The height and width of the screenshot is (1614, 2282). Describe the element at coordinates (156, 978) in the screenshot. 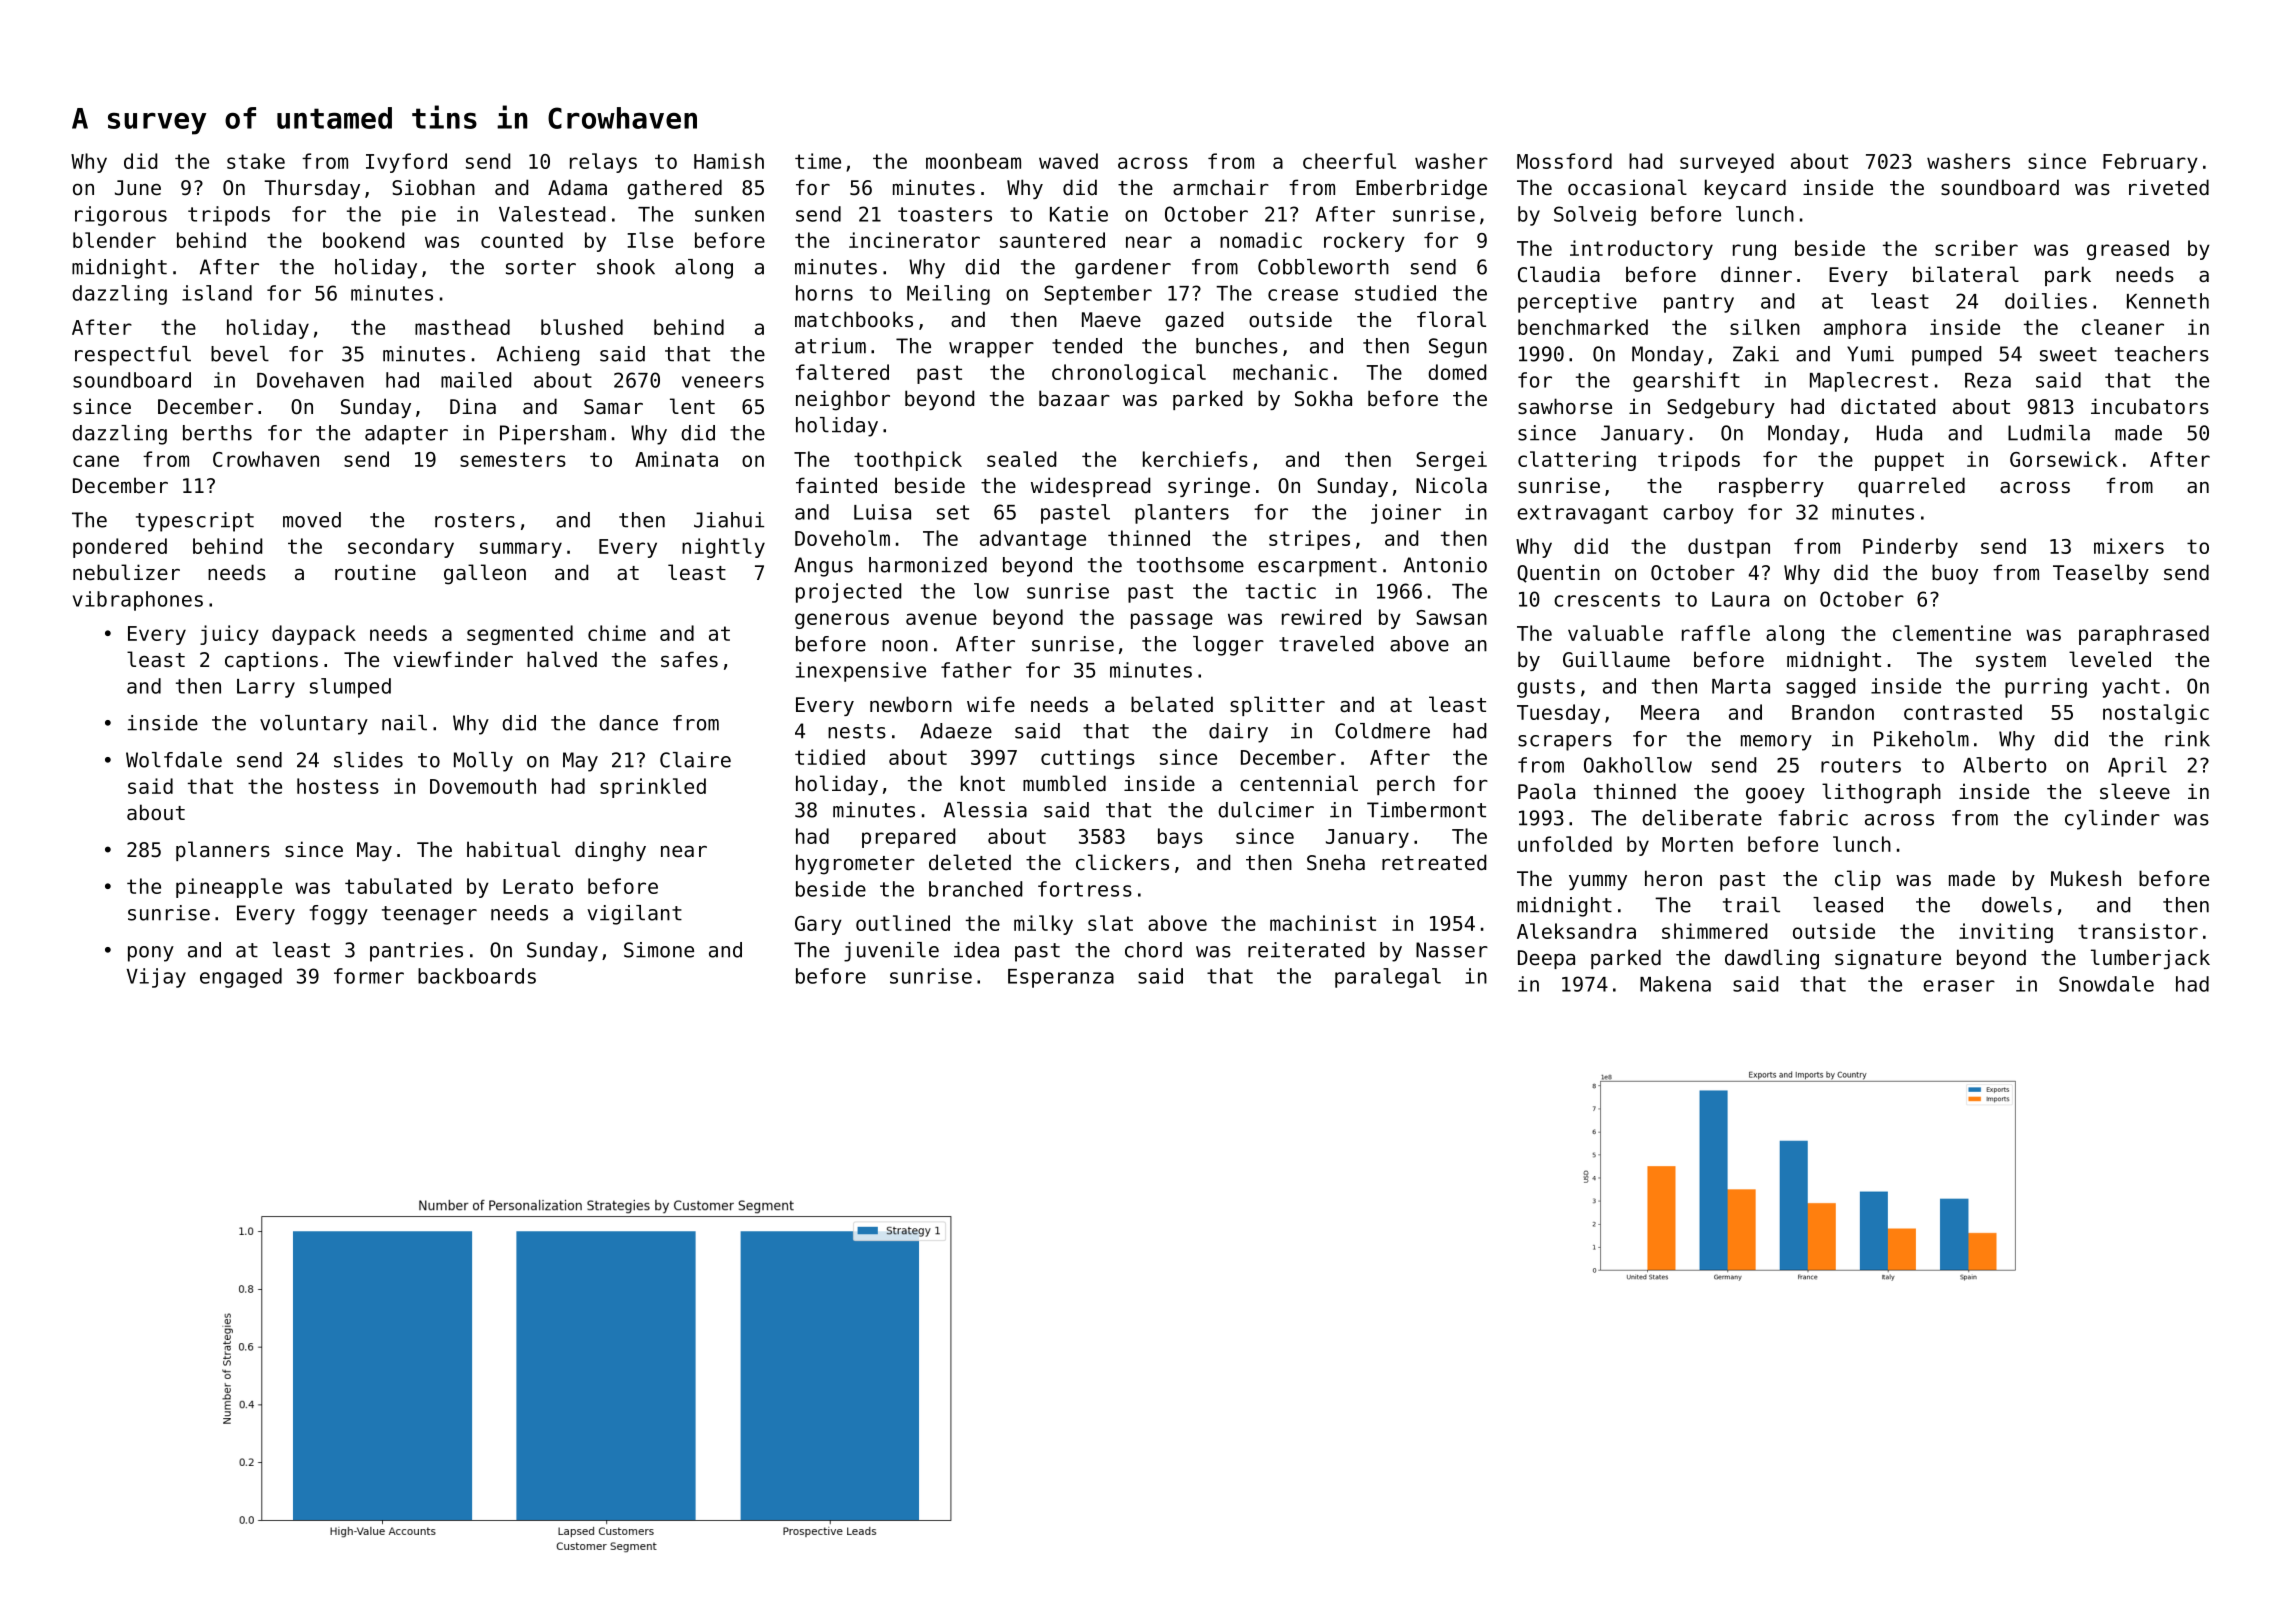

I see `Vijay` at that location.
